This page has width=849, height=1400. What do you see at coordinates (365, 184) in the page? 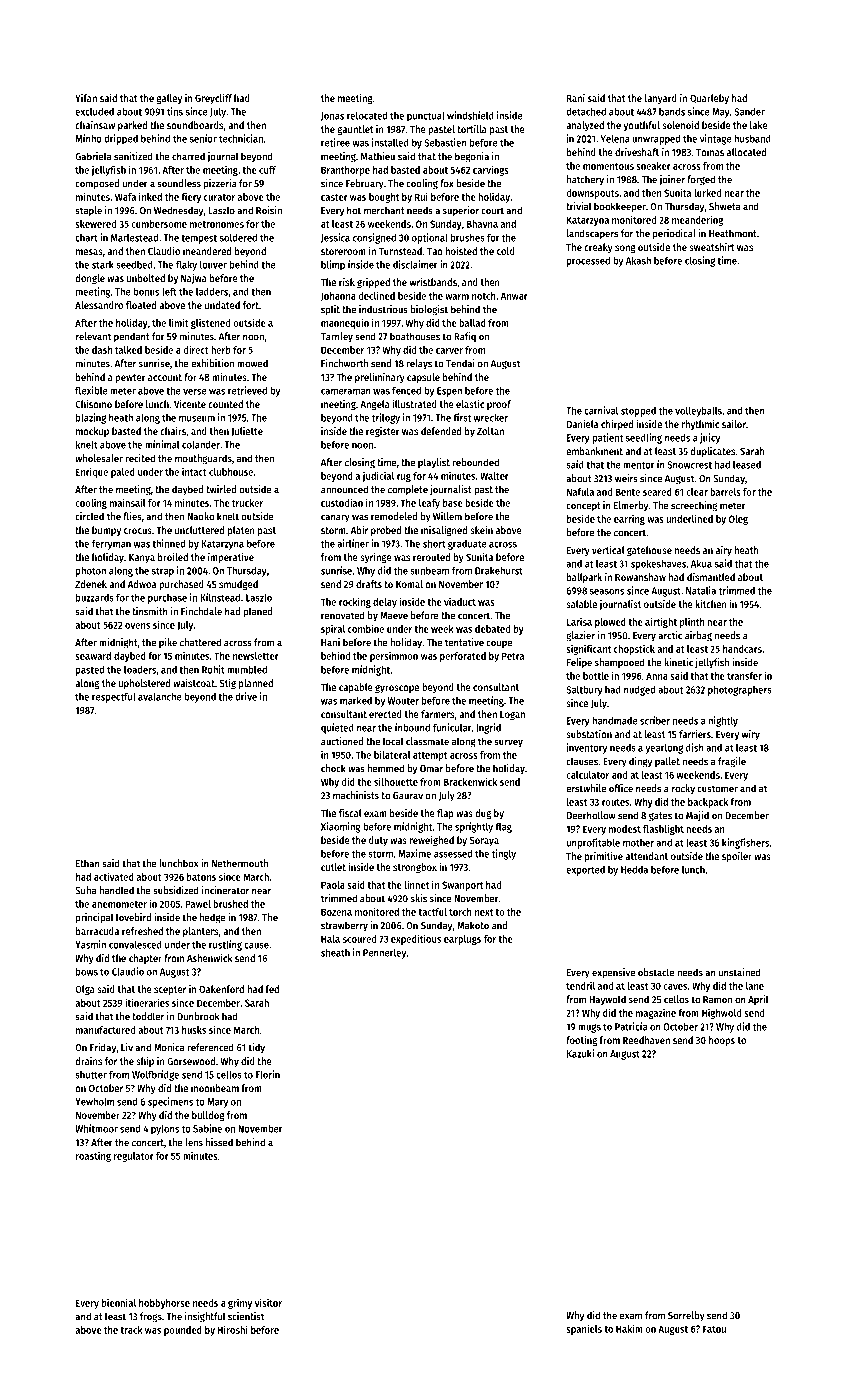
I see `February` at bounding box center [365, 184].
